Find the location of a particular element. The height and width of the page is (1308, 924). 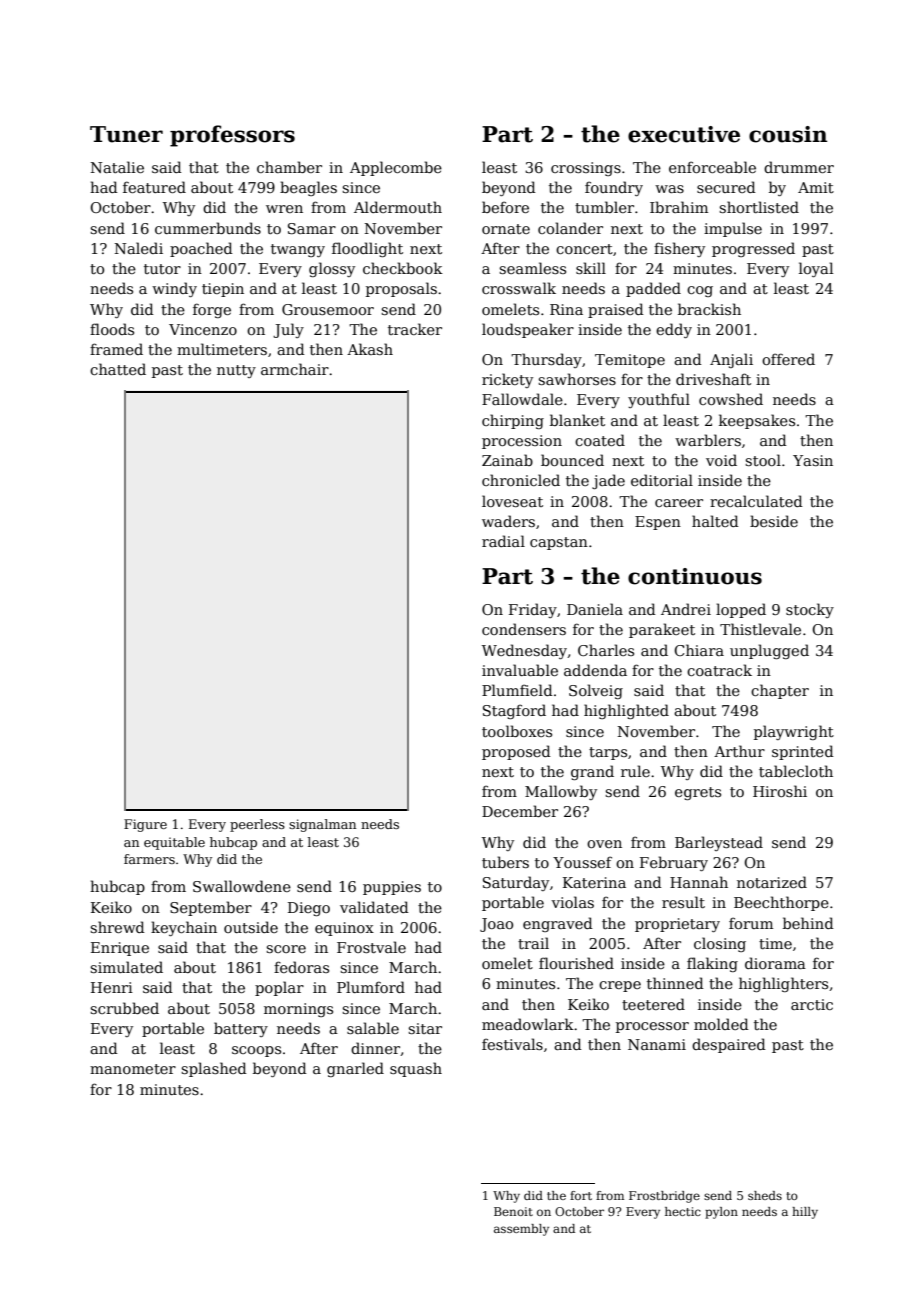

Akash is located at coordinates (370, 349).
